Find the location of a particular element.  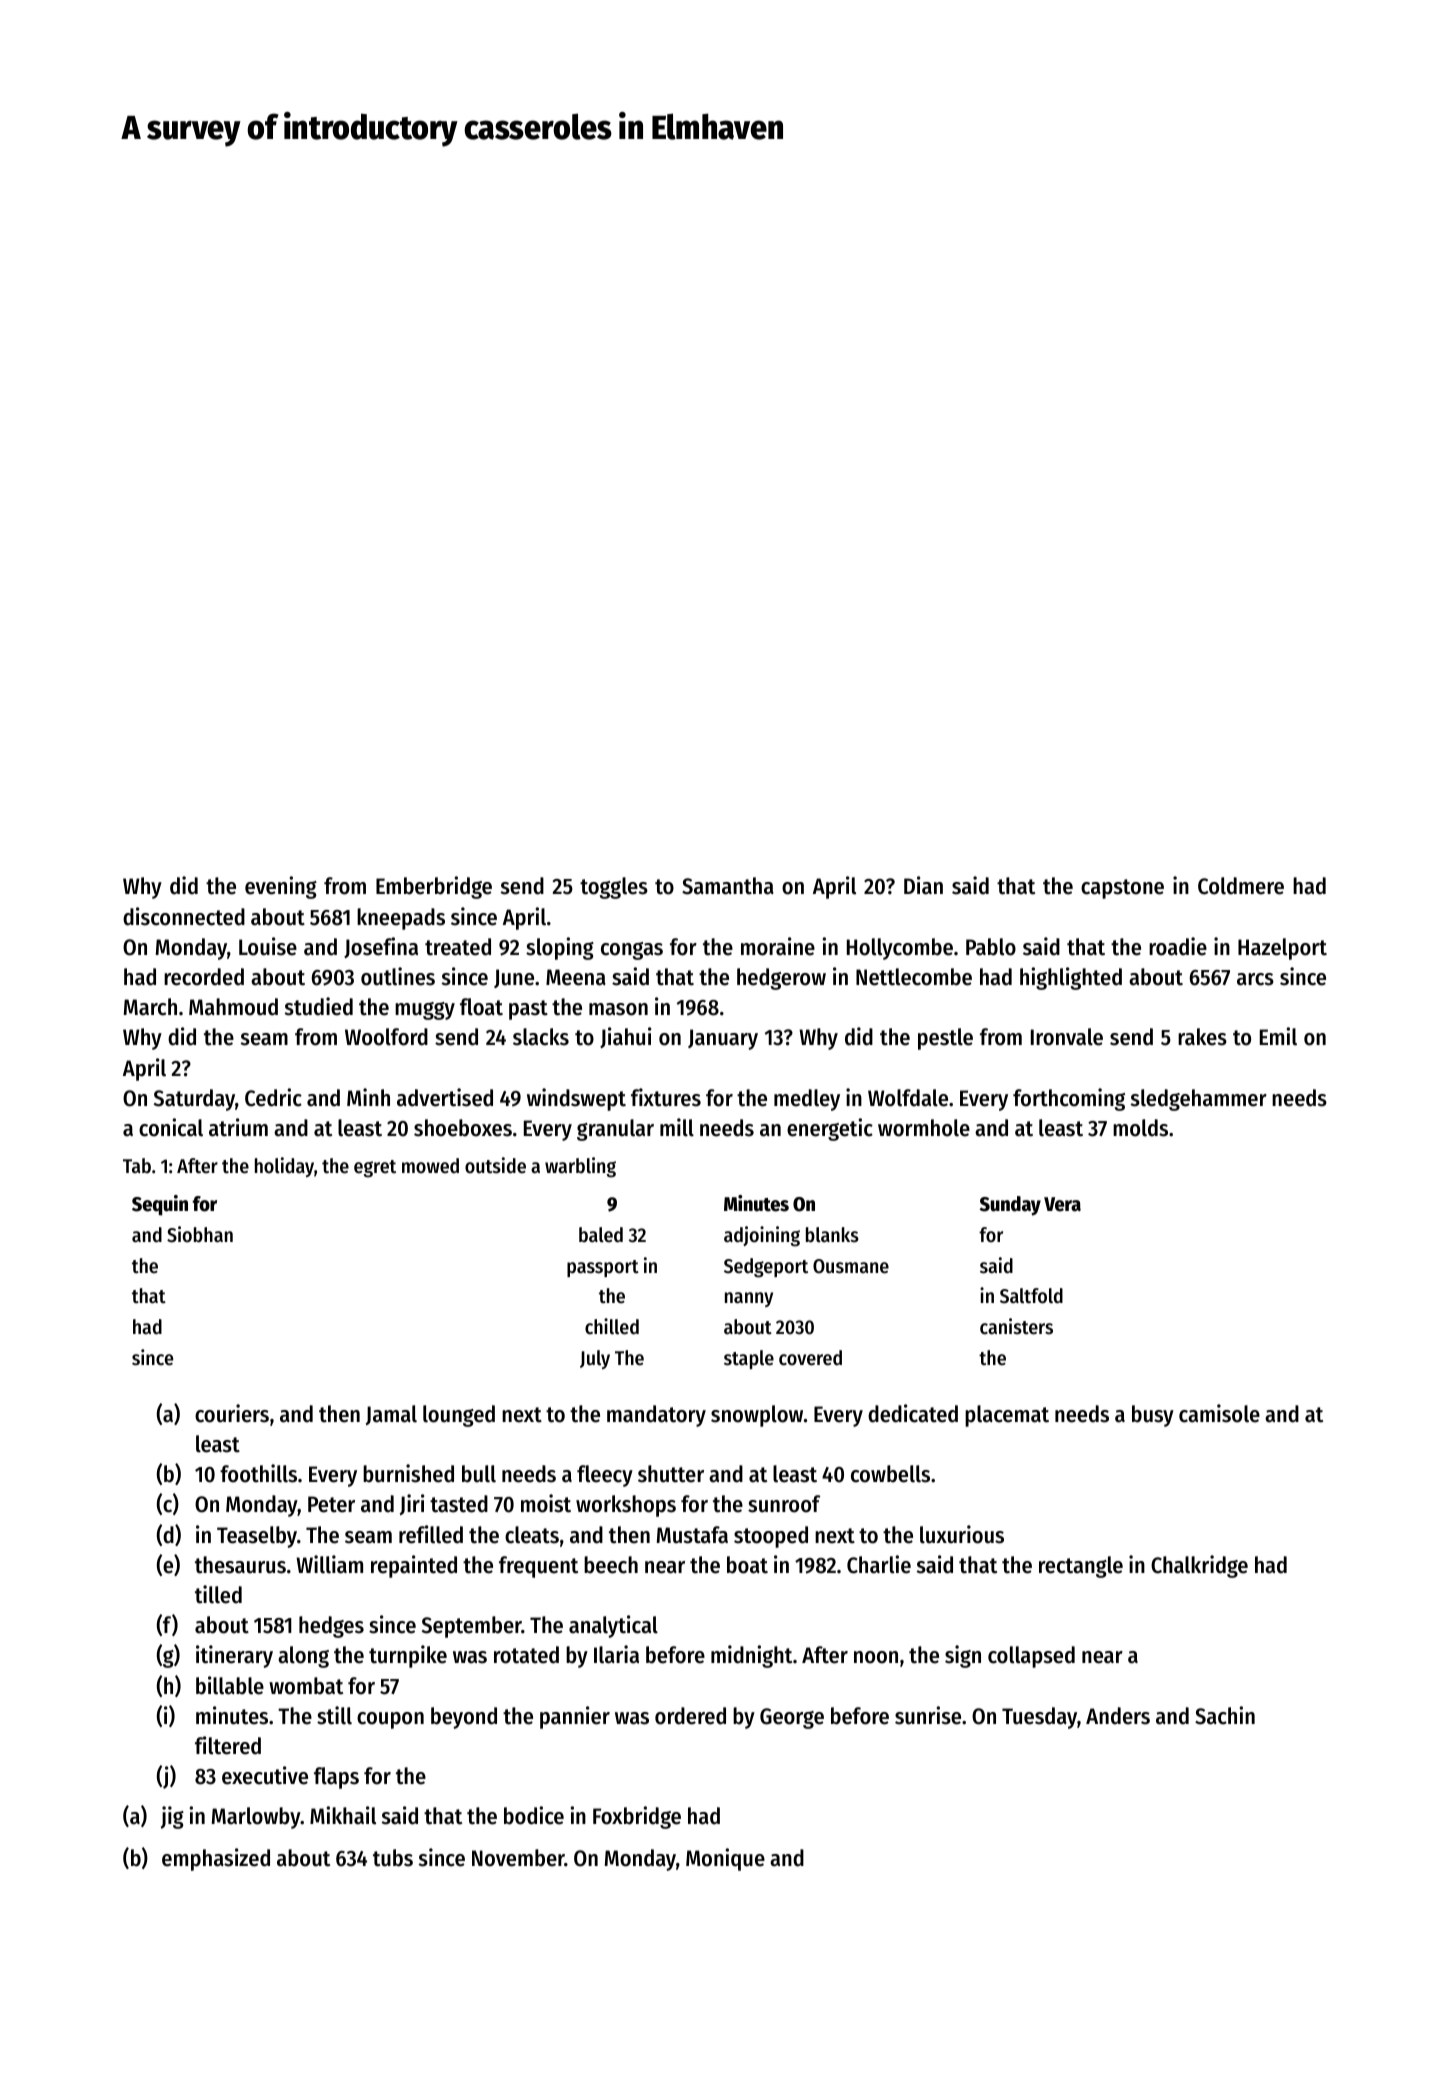

emphasized is located at coordinates (216, 1859).
